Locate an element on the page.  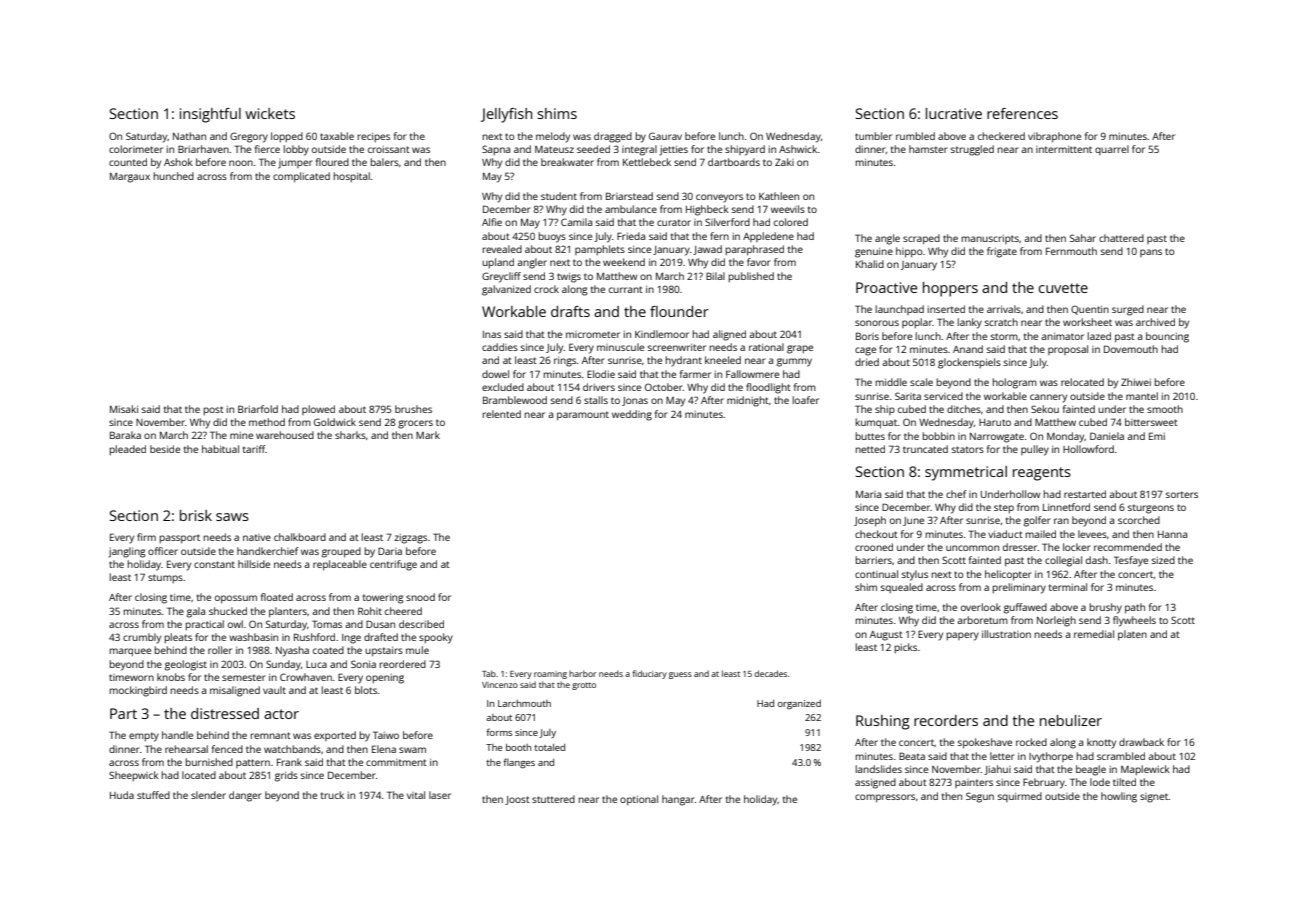
Zaki is located at coordinates (784, 162).
